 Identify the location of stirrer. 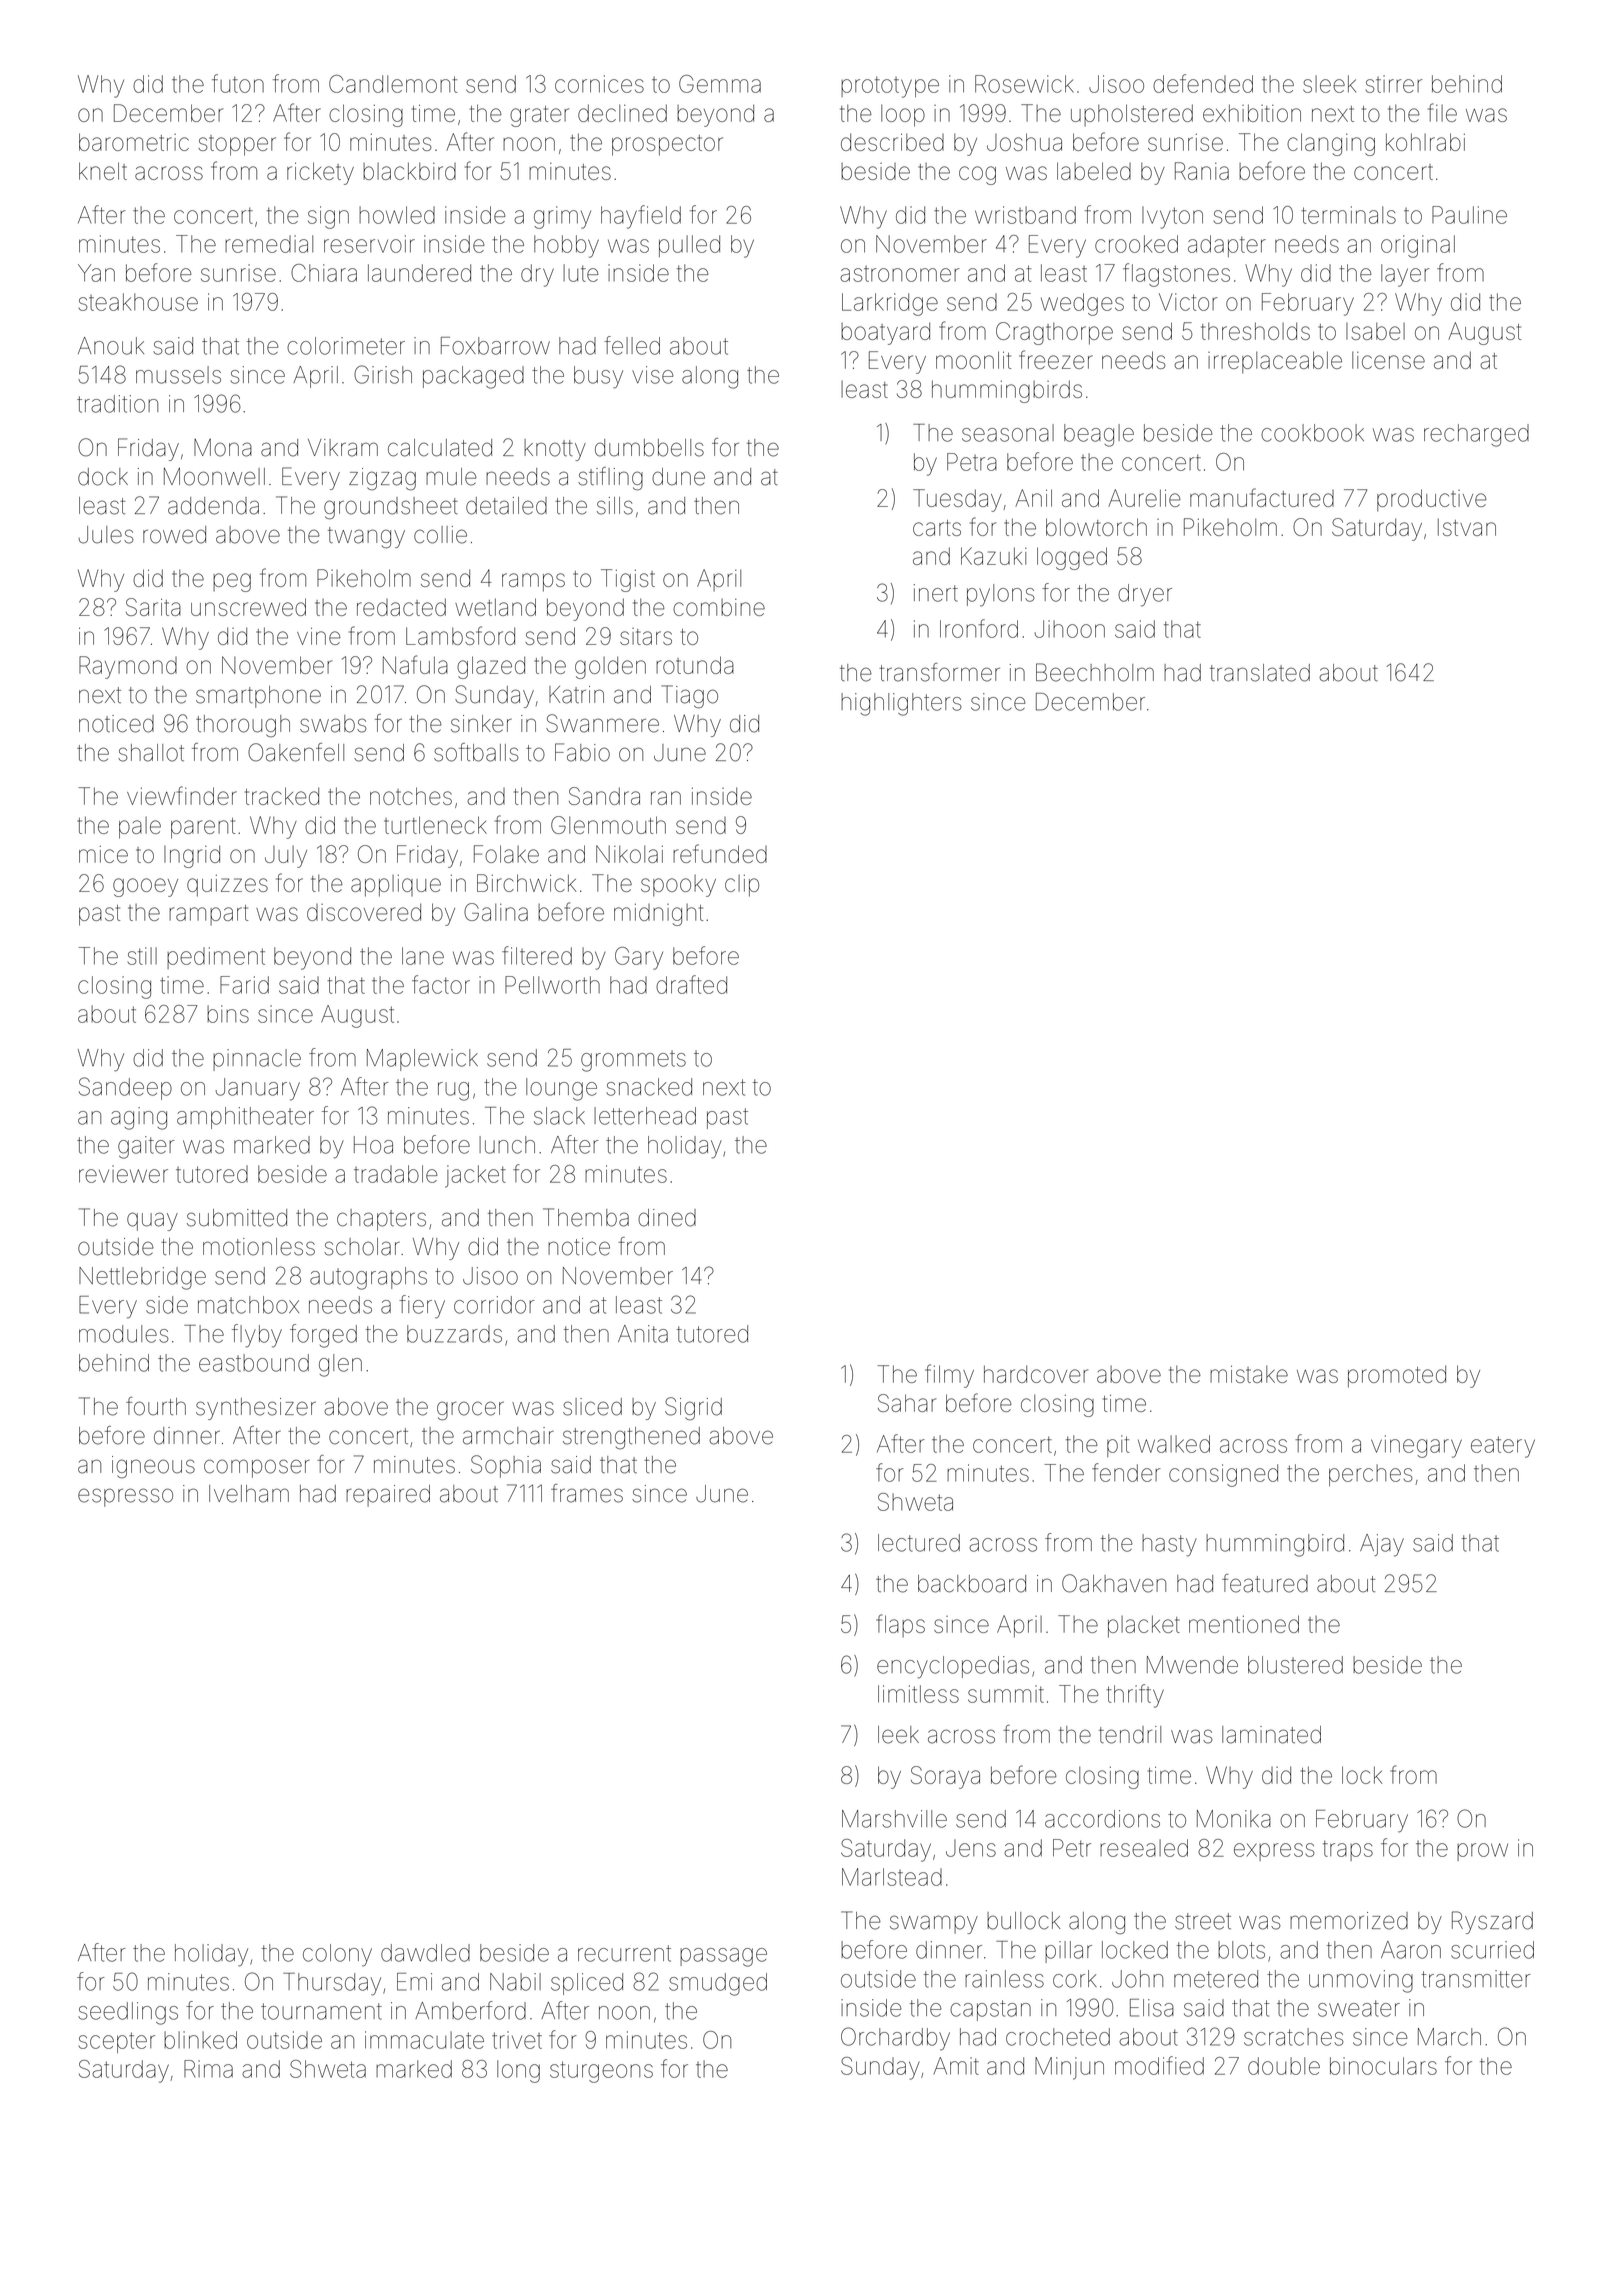
(1394, 84).
